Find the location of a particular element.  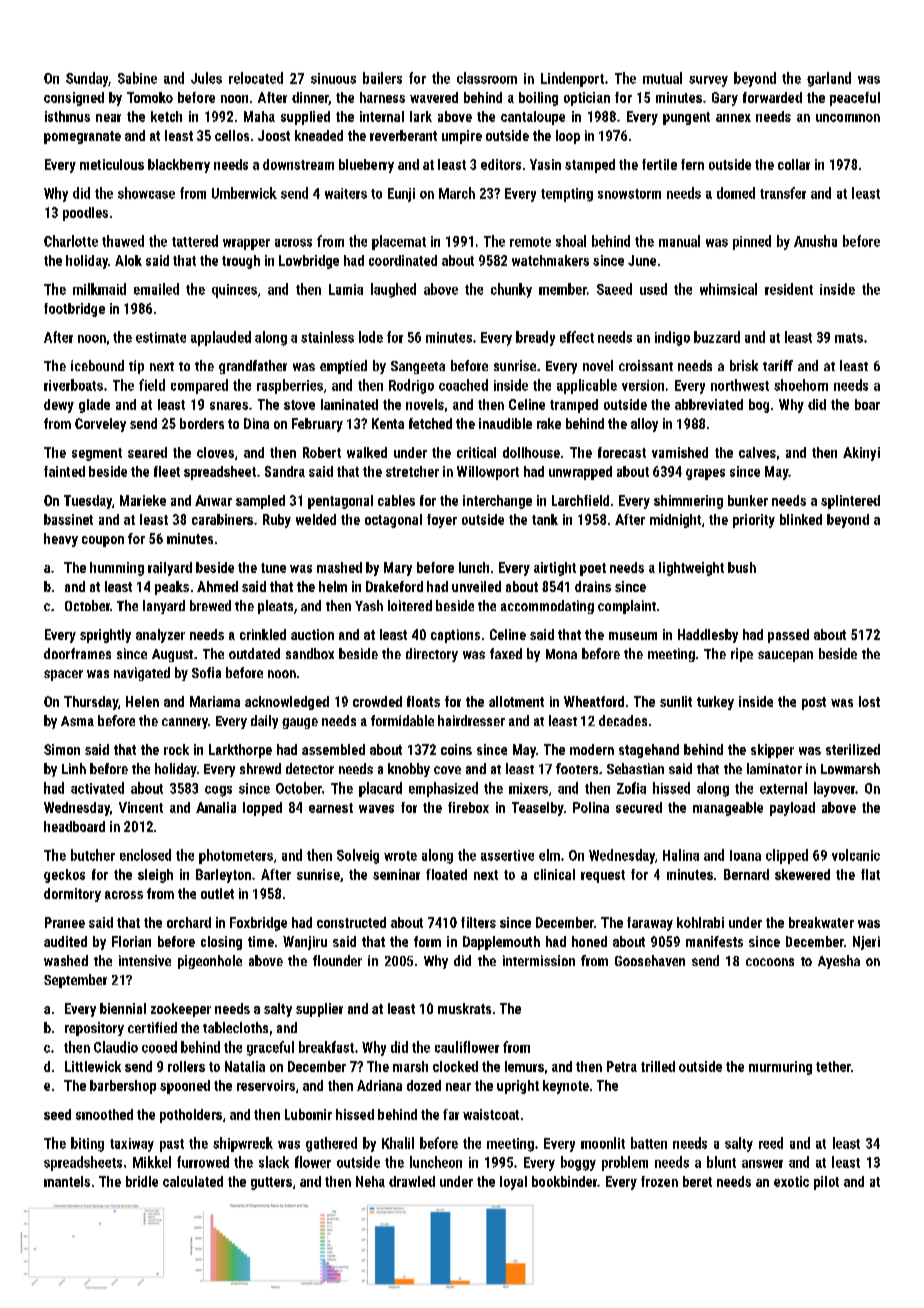

intermission is located at coordinates (539, 960).
